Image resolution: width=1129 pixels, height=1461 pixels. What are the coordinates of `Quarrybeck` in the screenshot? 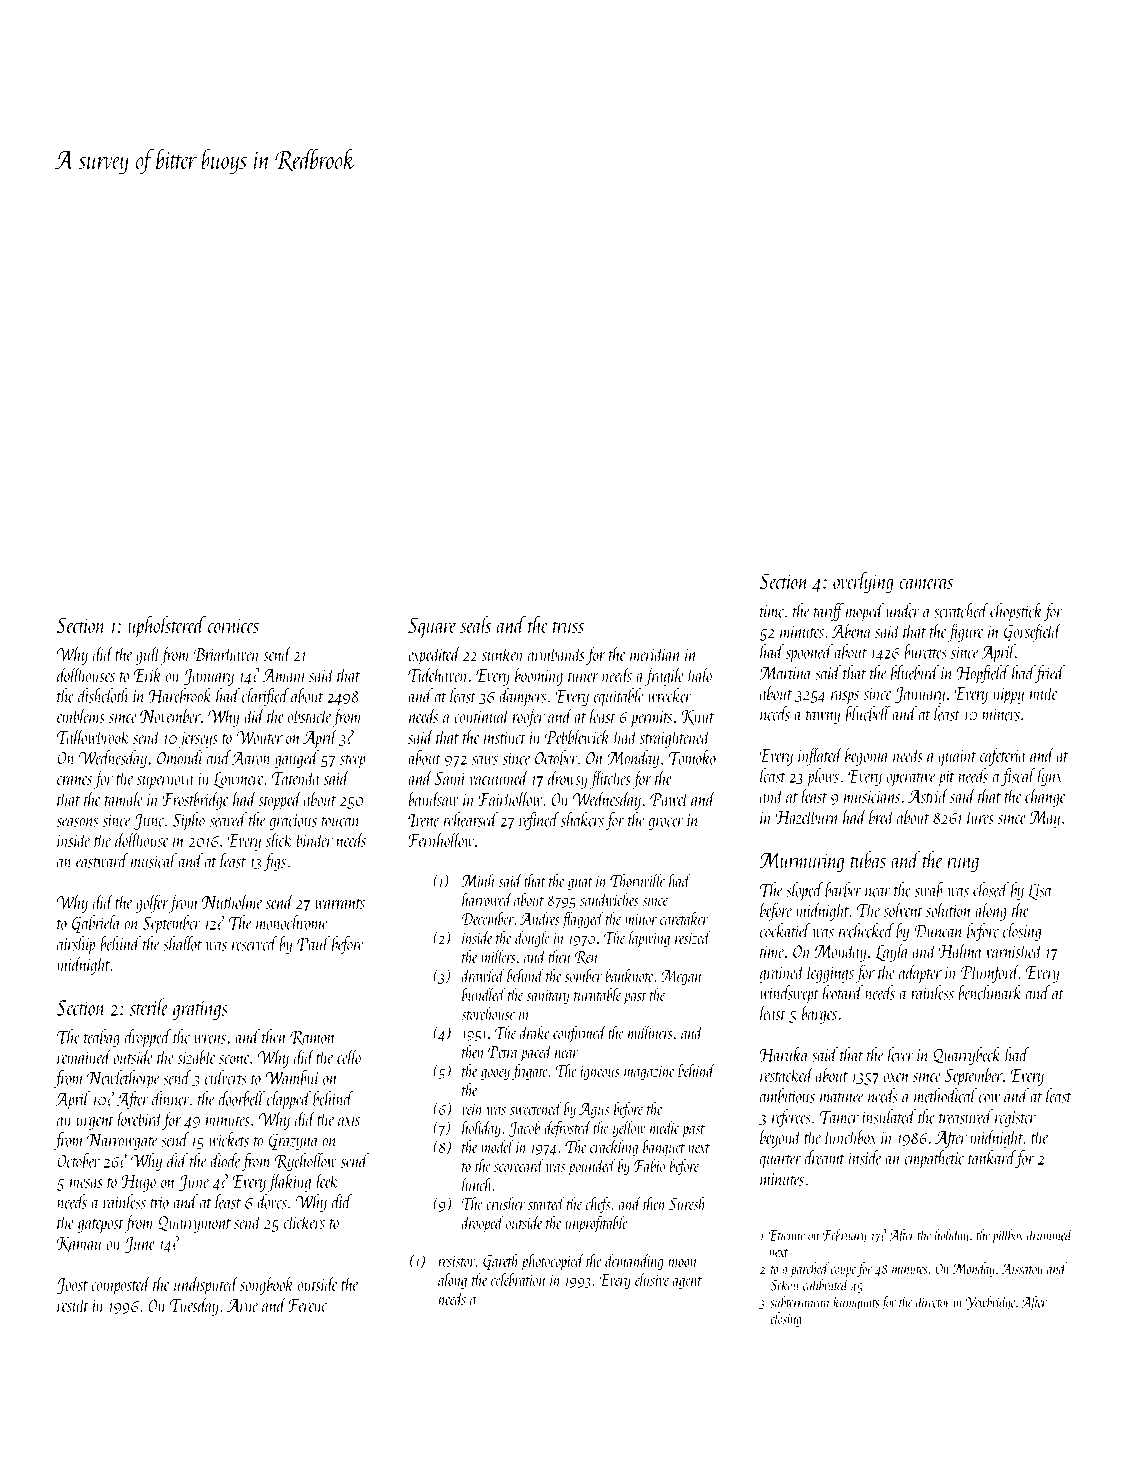 It's located at (967, 1056).
